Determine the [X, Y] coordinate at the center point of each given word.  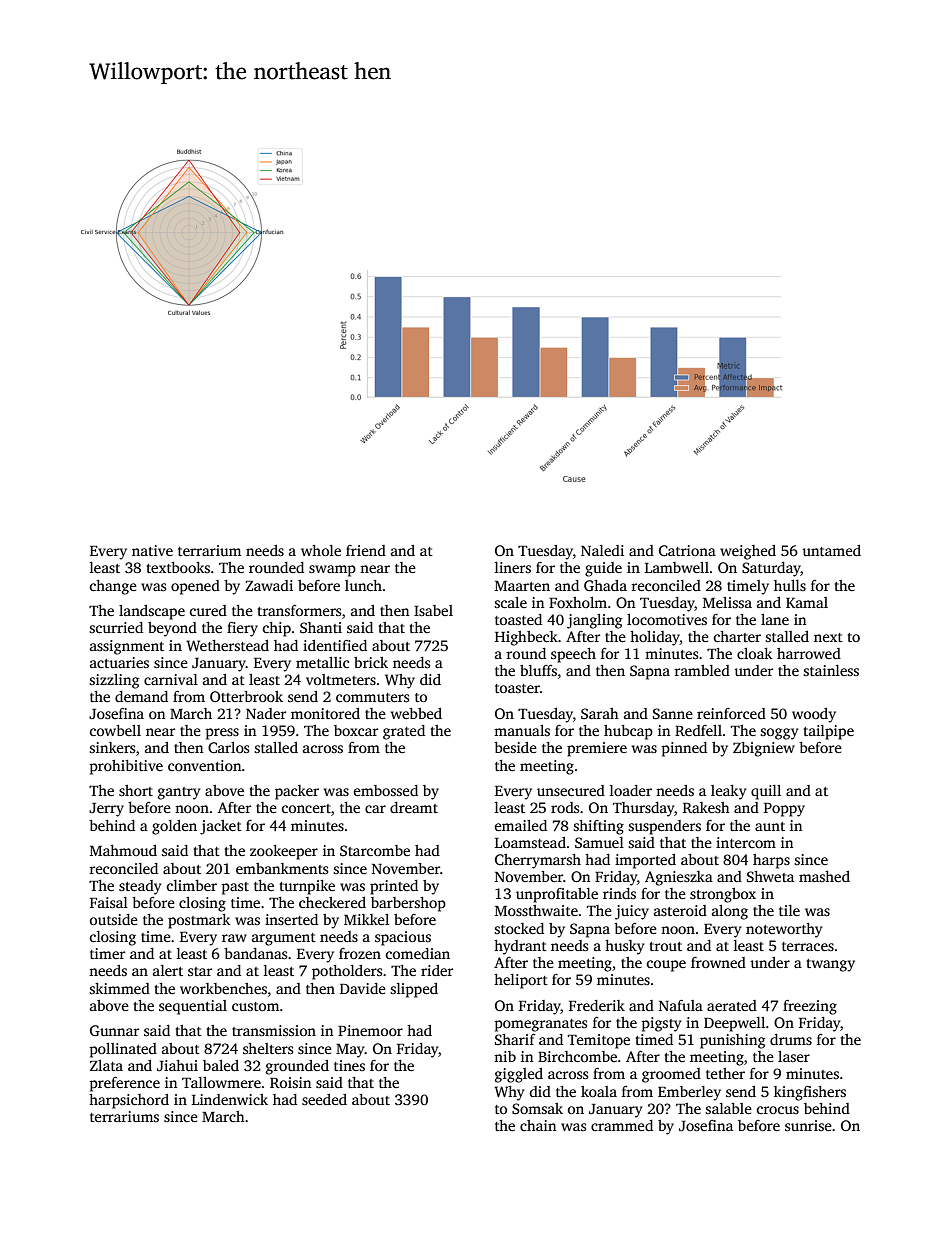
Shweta [770, 876]
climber [192, 885]
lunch [363, 585]
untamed [831, 550]
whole [321, 550]
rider [437, 970]
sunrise [808, 1125]
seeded [324, 1099]
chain [538, 1125]
